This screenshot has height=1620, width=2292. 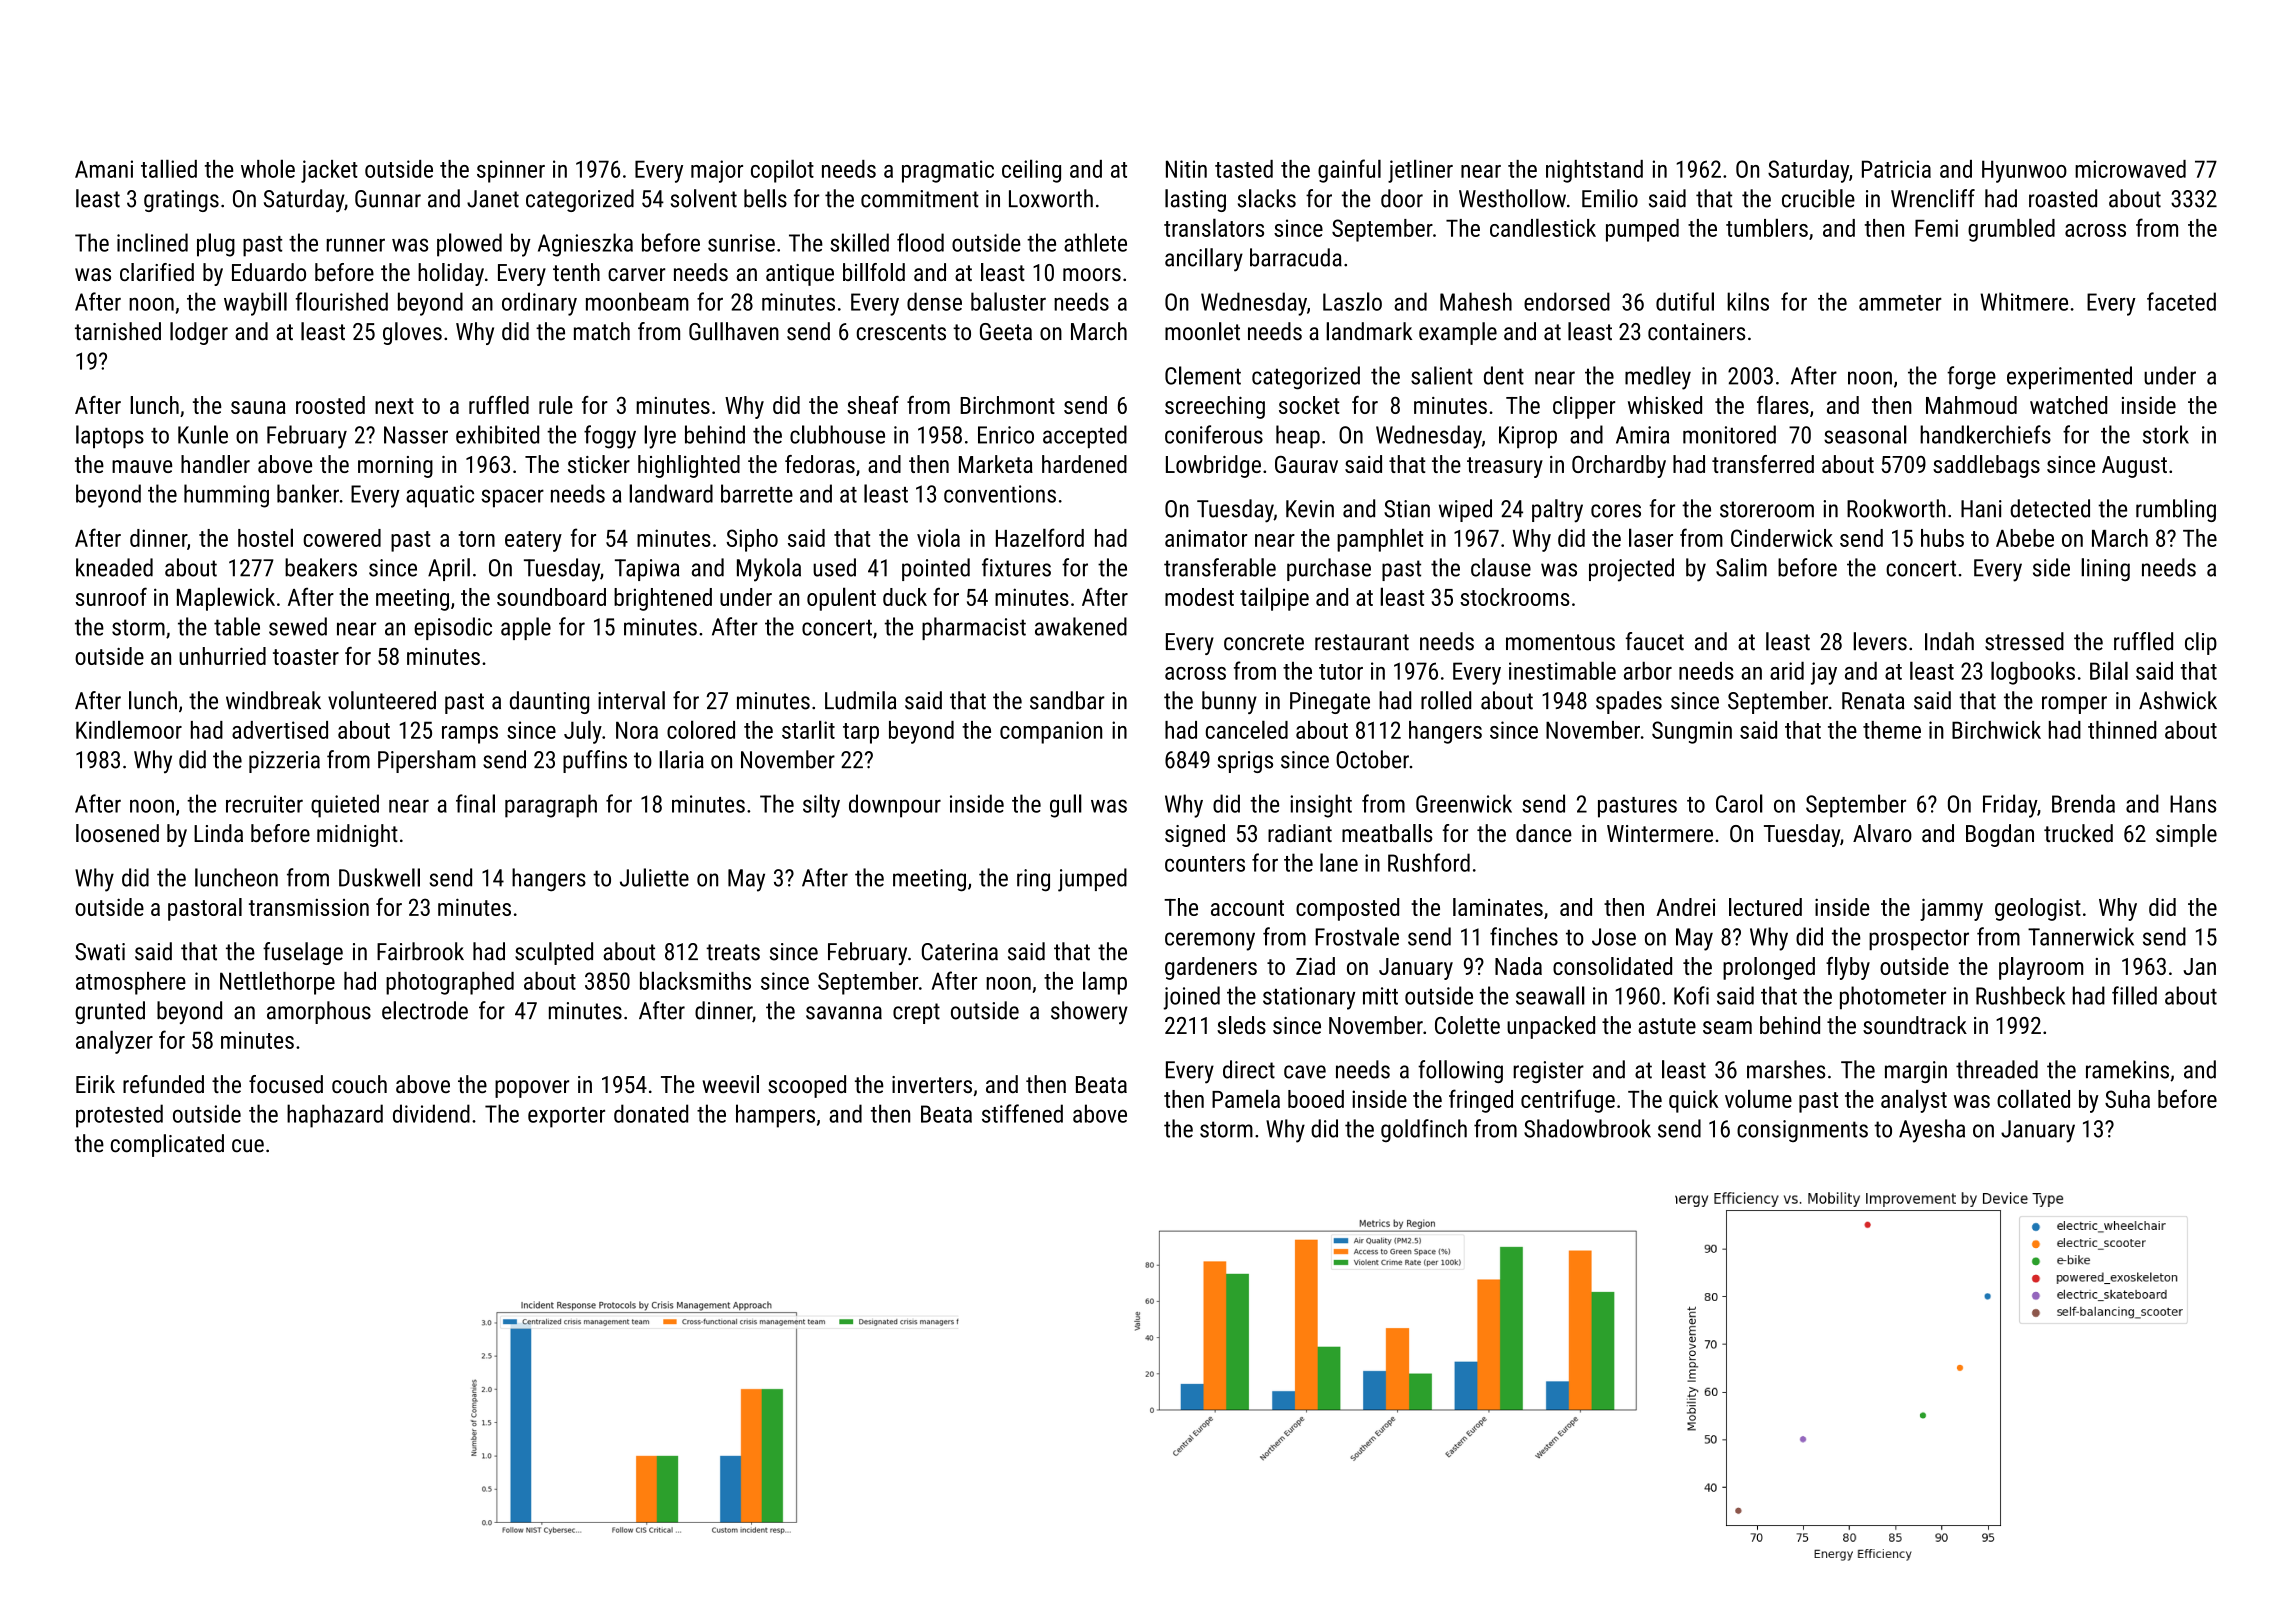 What do you see at coordinates (960, 952) in the screenshot?
I see `Caterina` at bounding box center [960, 952].
